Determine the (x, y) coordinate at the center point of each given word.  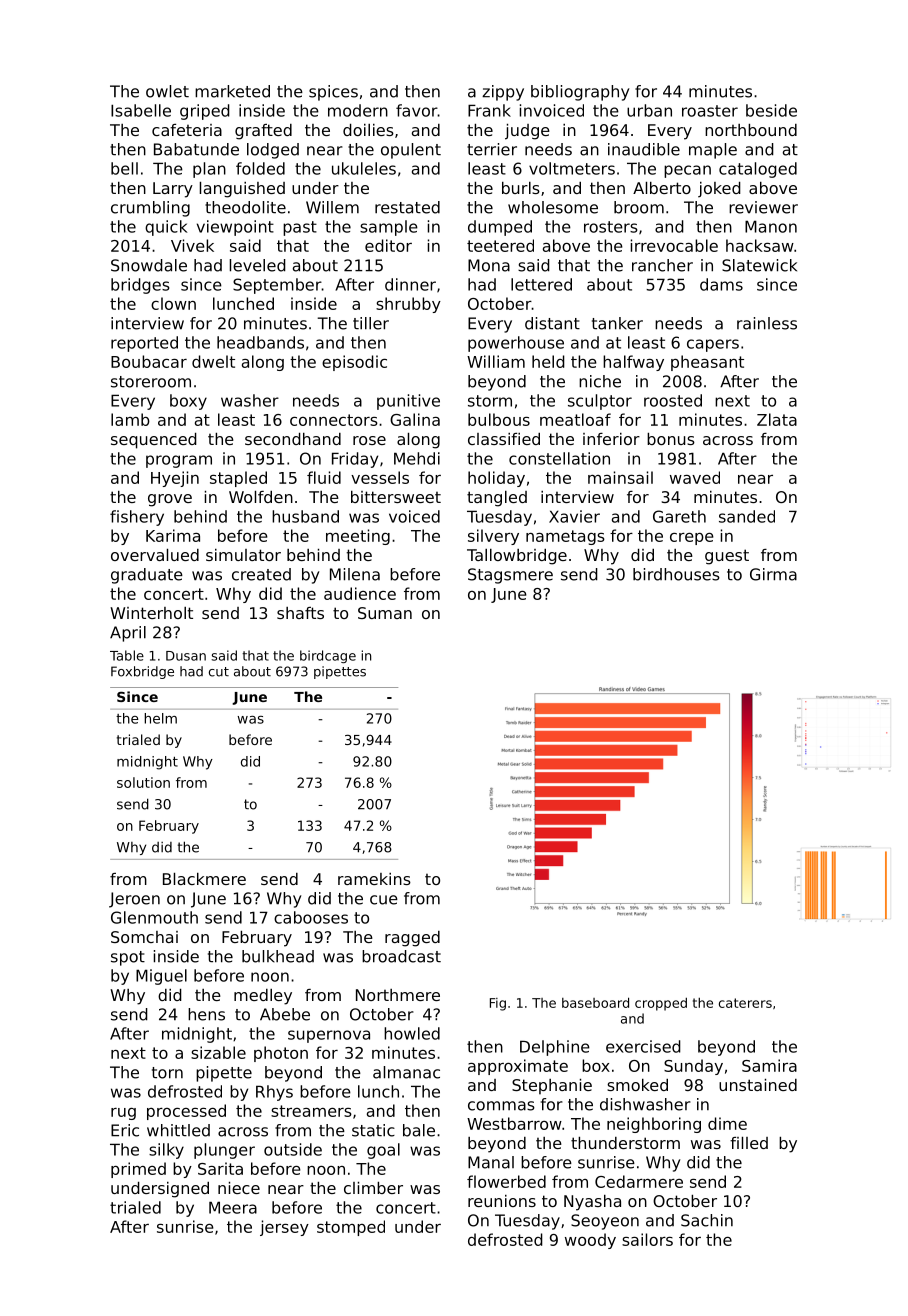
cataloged (758, 170)
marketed (232, 91)
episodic (354, 363)
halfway (633, 363)
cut (219, 672)
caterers (745, 1003)
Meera (233, 1207)
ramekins (374, 879)
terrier (492, 149)
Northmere (398, 995)
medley (263, 997)
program (179, 461)
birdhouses (676, 574)
